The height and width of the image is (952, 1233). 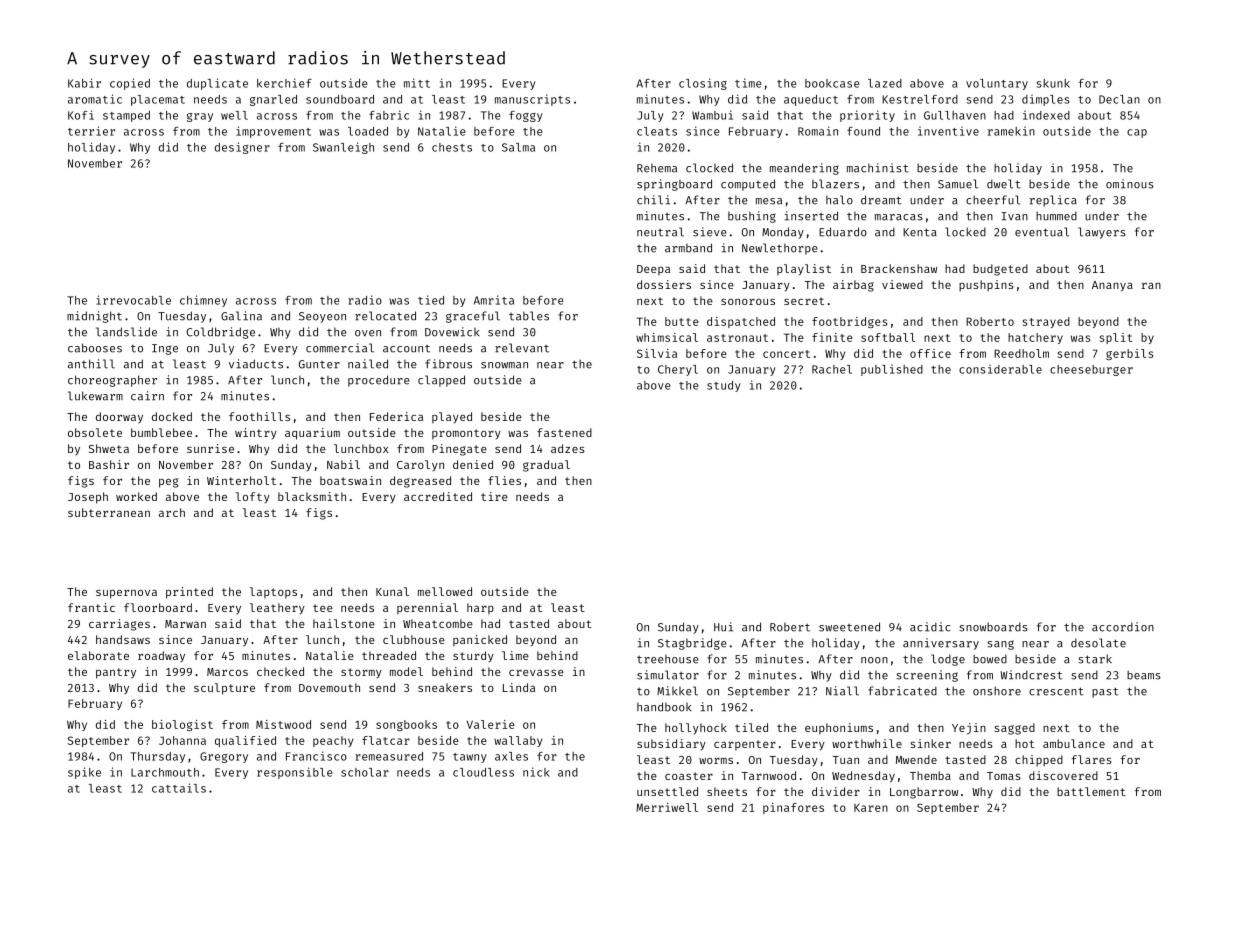 What do you see at coordinates (667, 791) in the image?
I see `unsettled` at bounding box center [667, 791].
